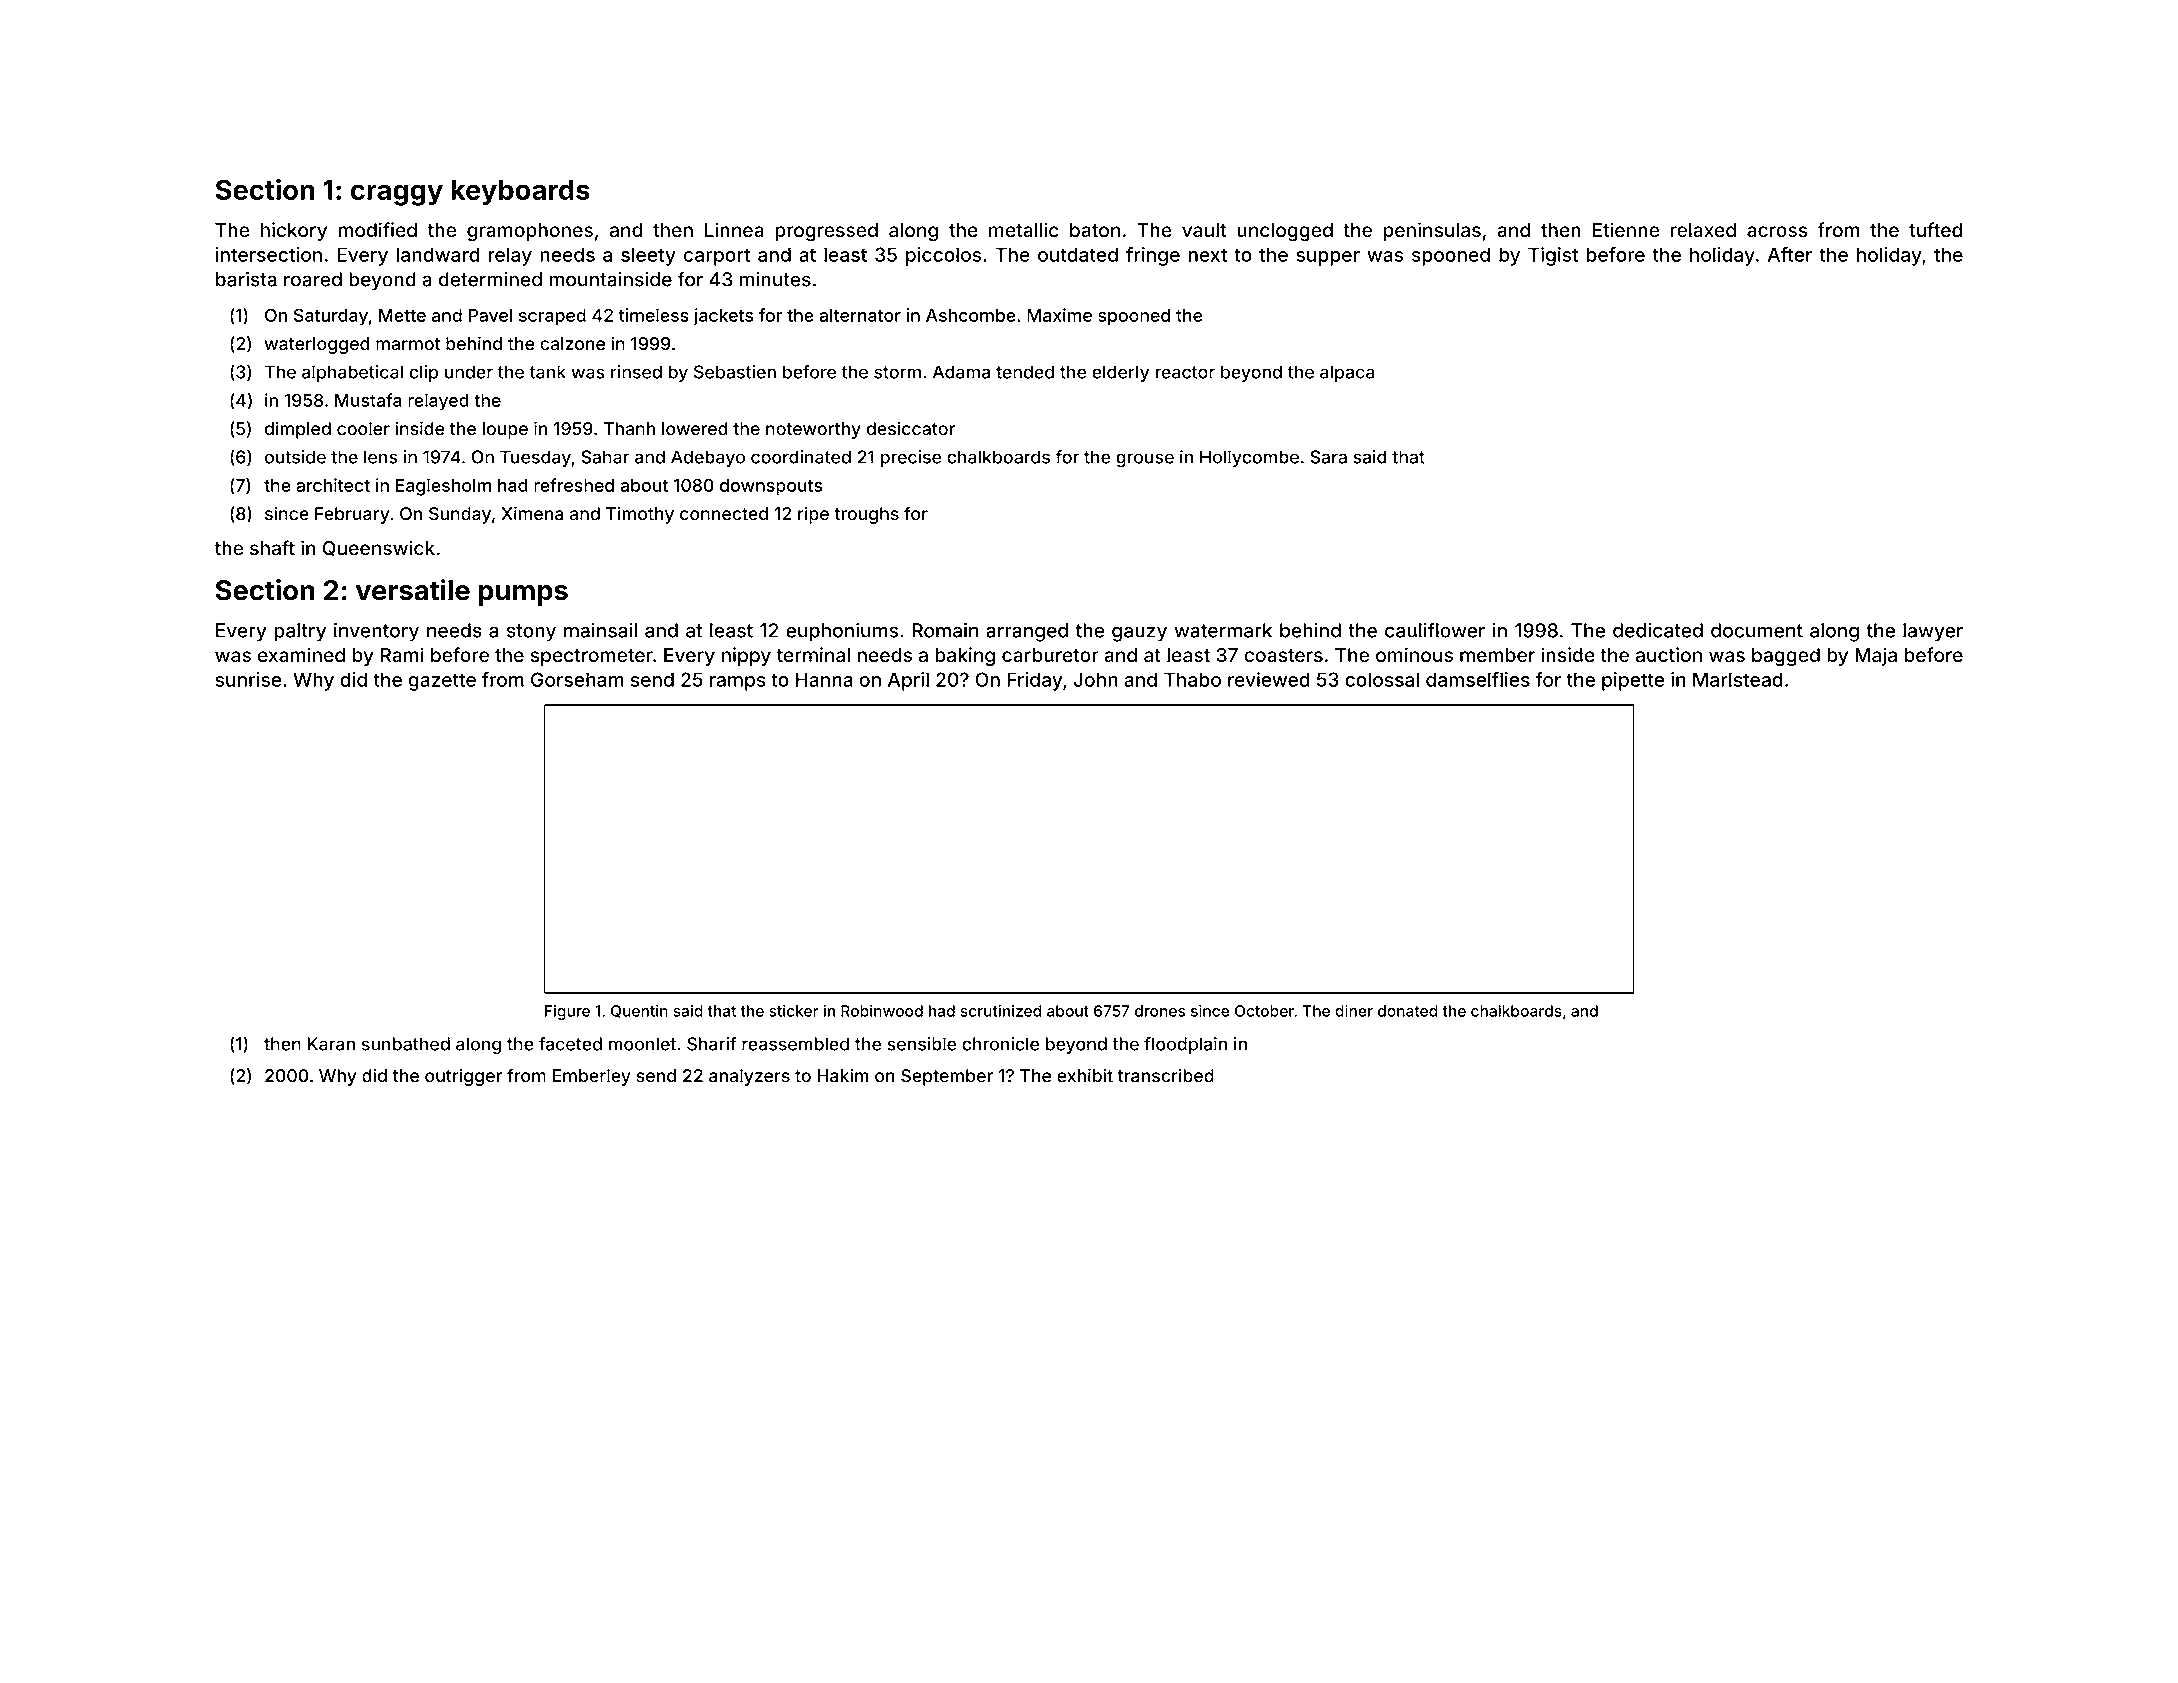 This screenshot has height=1683, width=2178. Describe the element at coordinates (738, 683) in the screenshot. I see `ramps` at that location.
